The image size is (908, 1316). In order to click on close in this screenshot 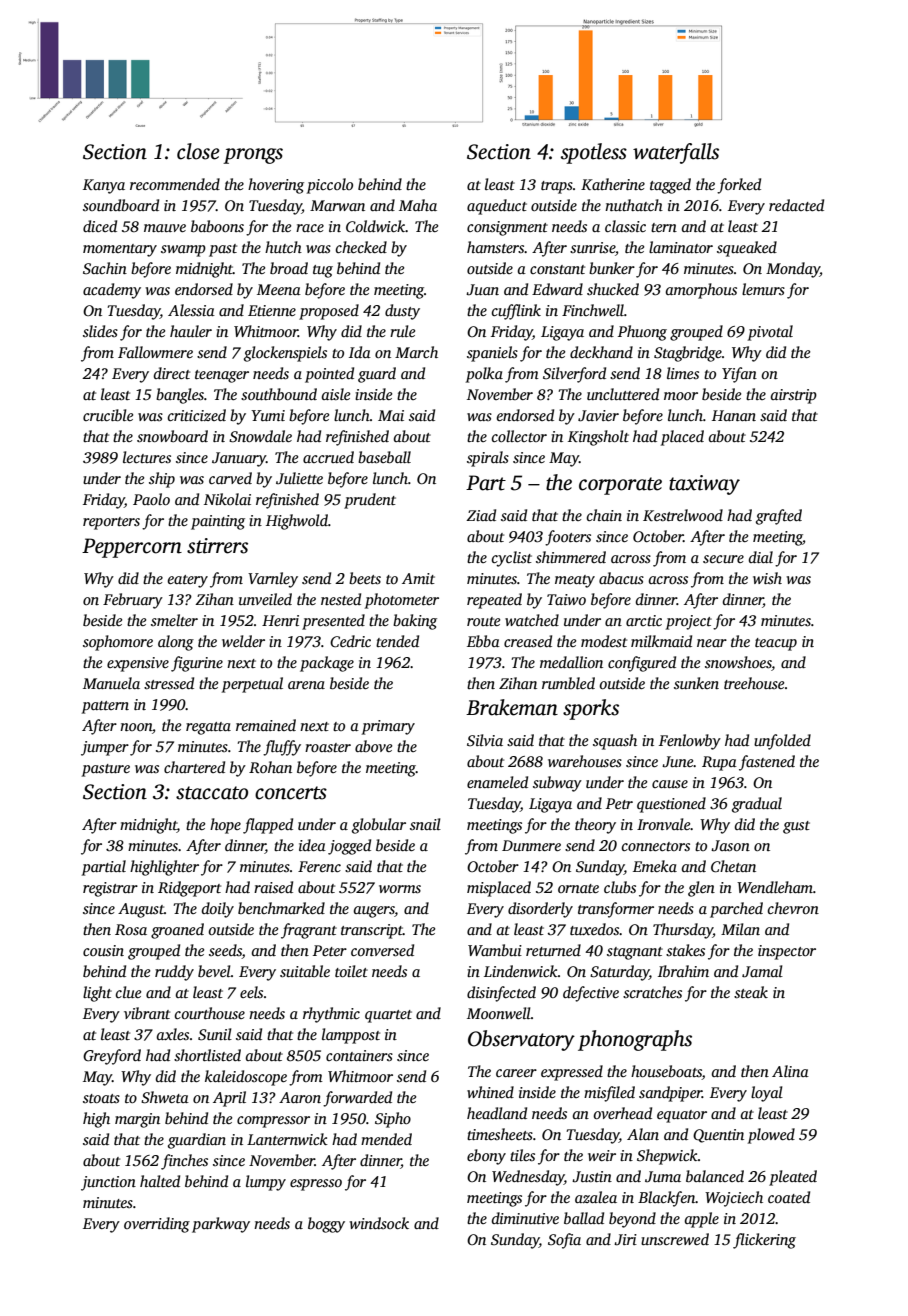, I will do `click(198, 151)`.
